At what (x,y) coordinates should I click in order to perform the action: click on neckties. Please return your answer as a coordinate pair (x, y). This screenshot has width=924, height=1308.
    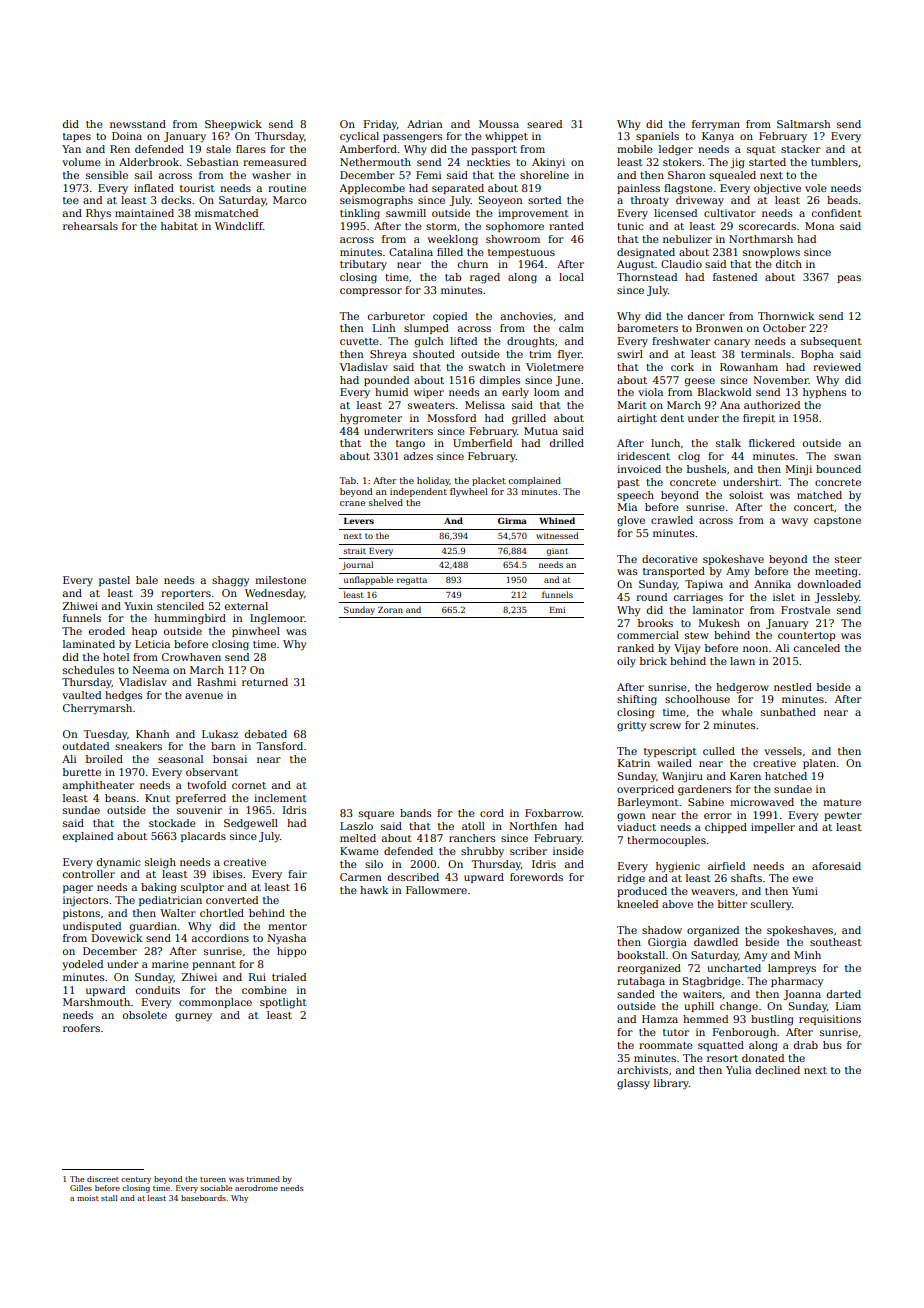
    Looking at the image, I should click on (488, 162).
